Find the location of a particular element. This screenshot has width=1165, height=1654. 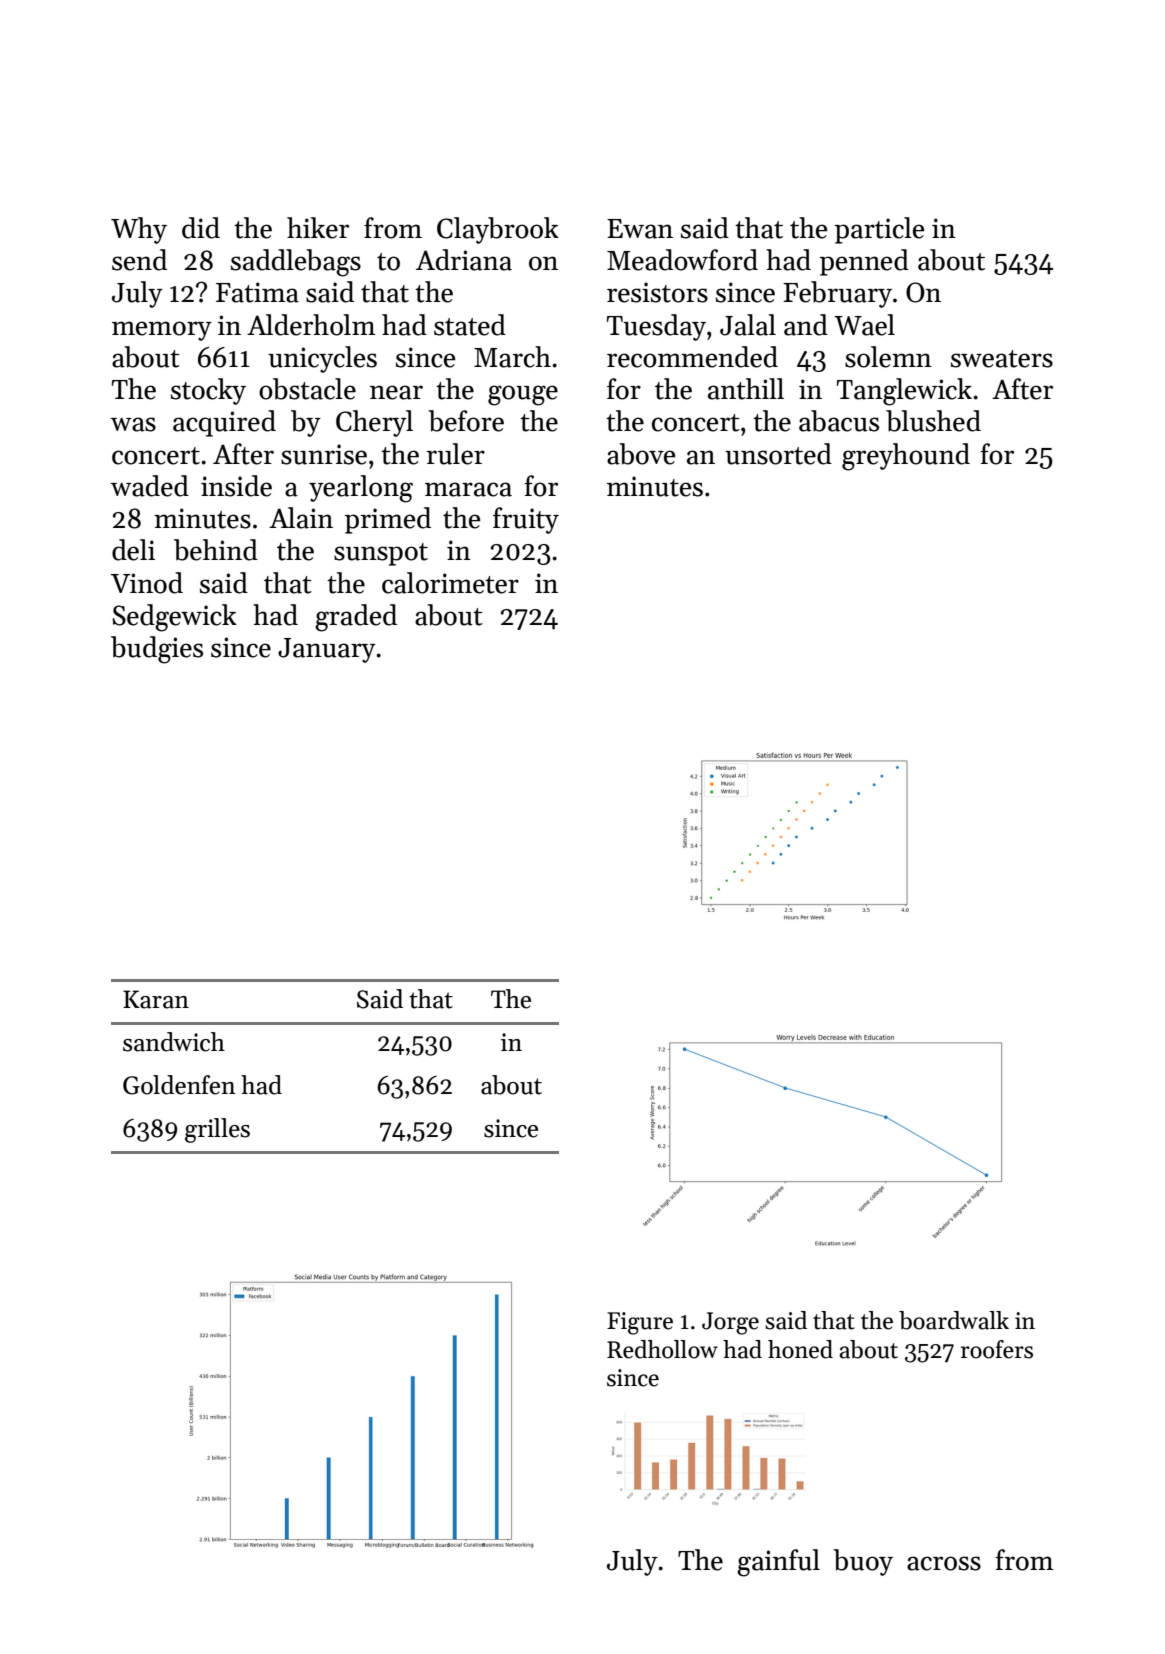

calorimeter is located at coordinates (450, 583).
